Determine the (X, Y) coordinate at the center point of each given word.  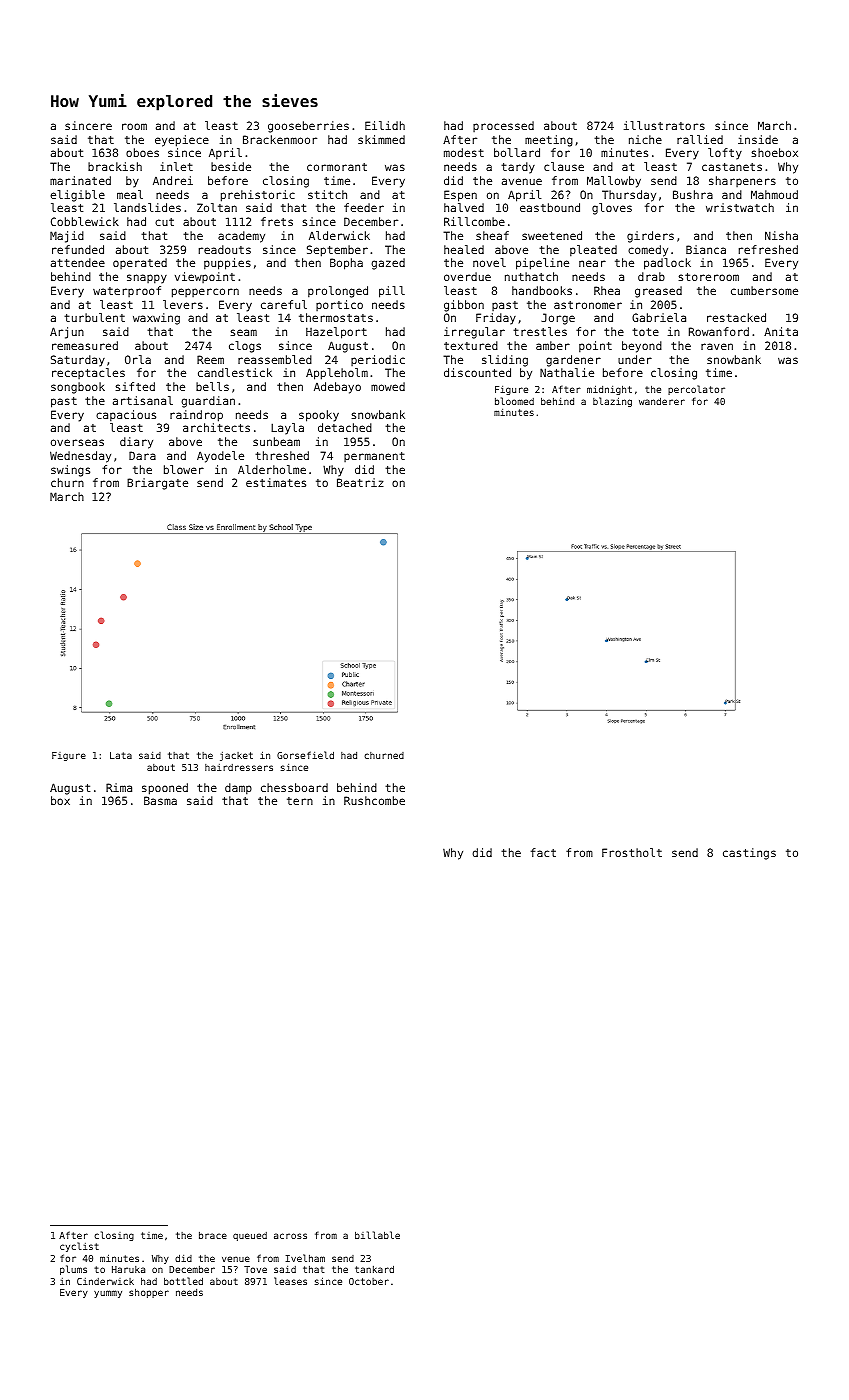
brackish (115, 166)
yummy (108, 1294)
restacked (736, 317)
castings (749, 854)
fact (543, 852)
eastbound (550, 207)
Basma (160, 800)
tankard (374, 1269)
